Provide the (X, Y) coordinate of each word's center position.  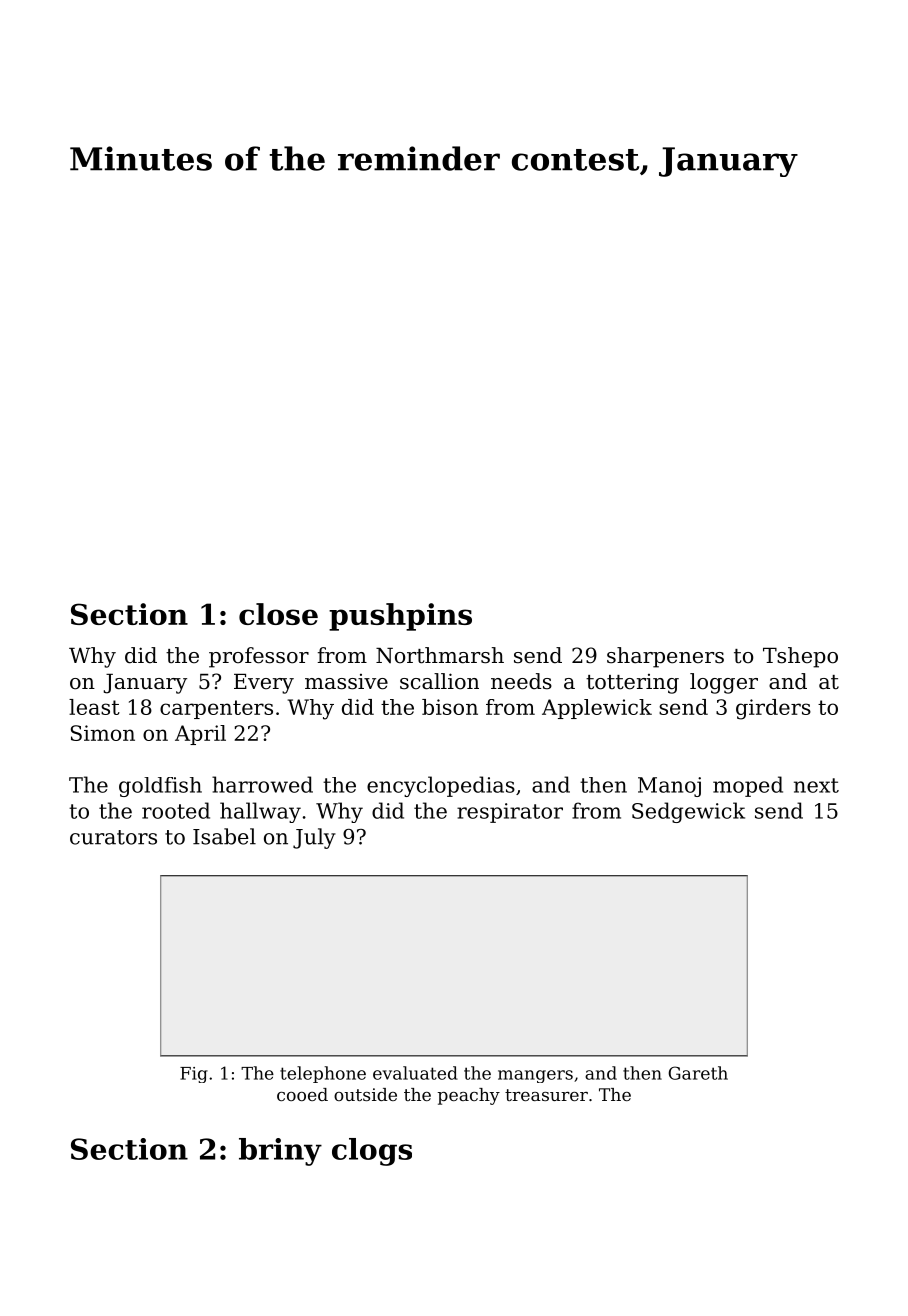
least (94, 707)
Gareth (698, 1073)
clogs (372, 1152)
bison (450, 707)
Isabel (224, 836)
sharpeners (665, 657)
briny (280, 1152)
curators (113, 837)
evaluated (415, 1073)
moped (748, 786)
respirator (510, 813)
